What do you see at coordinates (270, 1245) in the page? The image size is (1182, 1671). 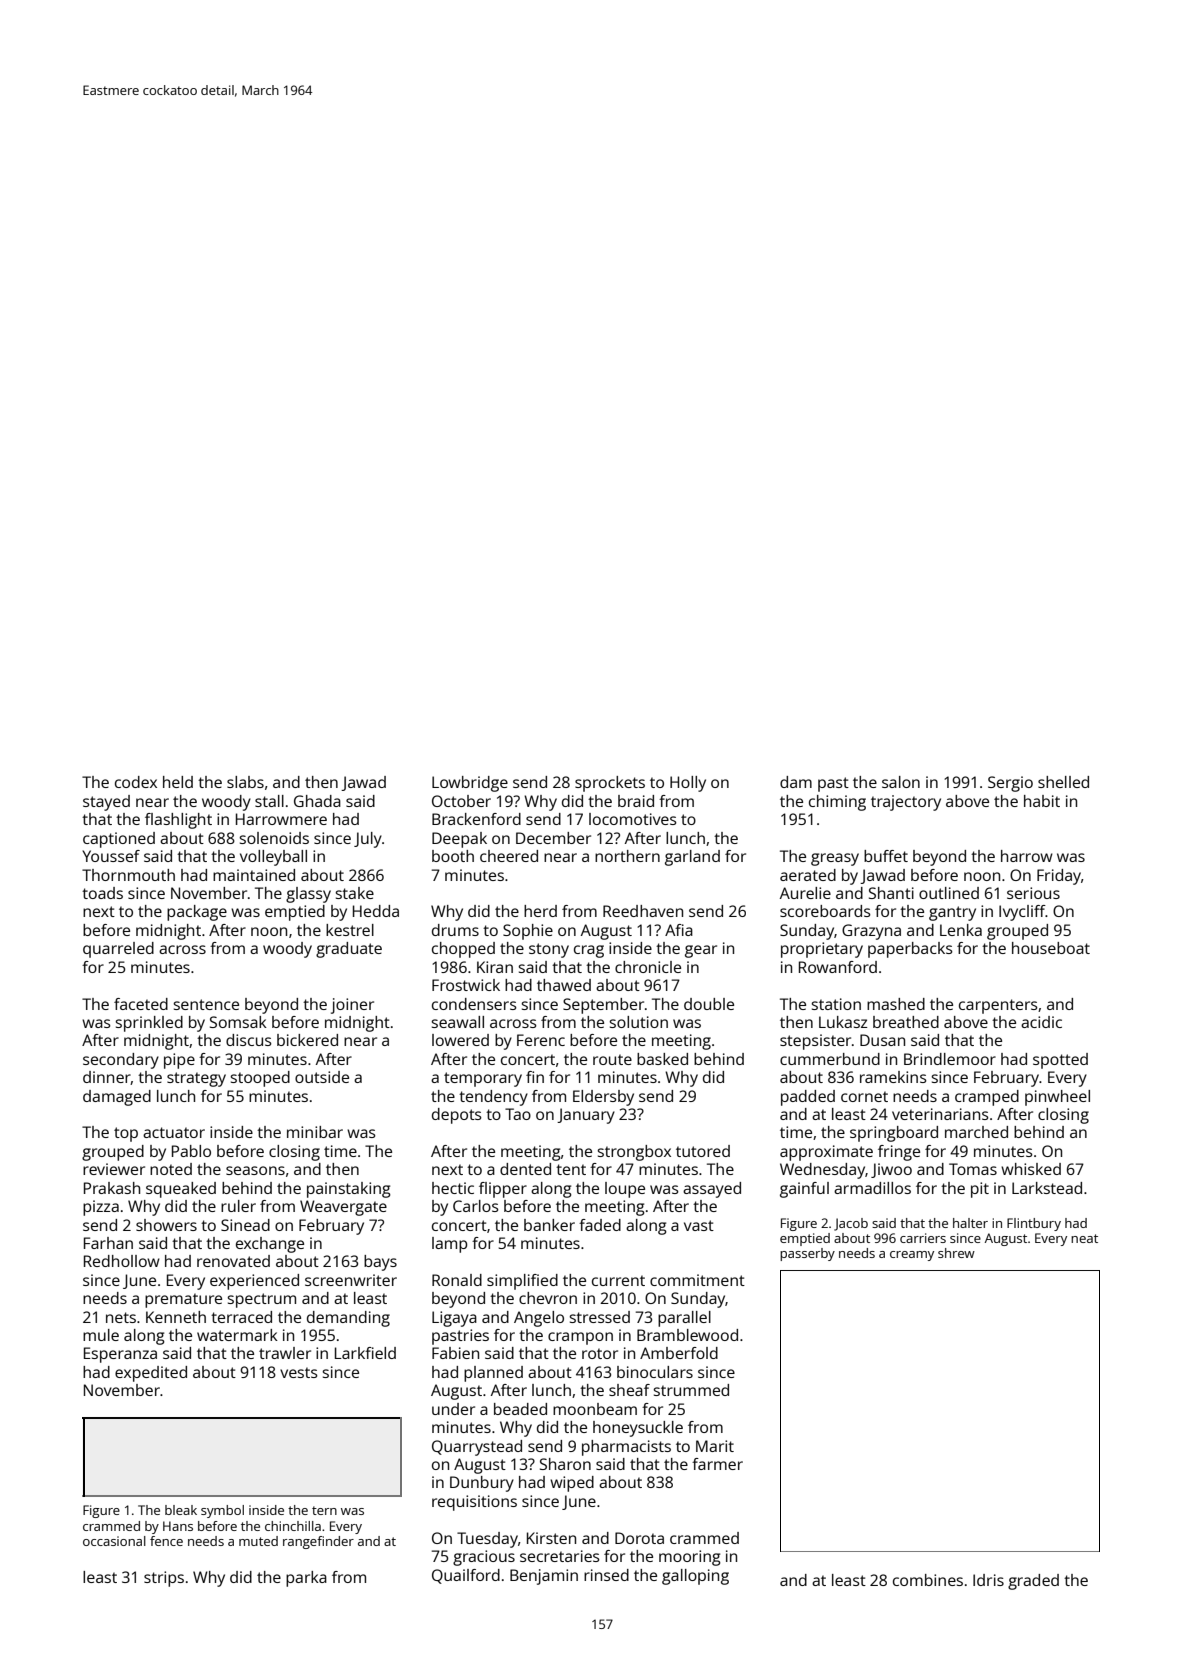 I see `exchange` at bounding box center [270, 1245].
